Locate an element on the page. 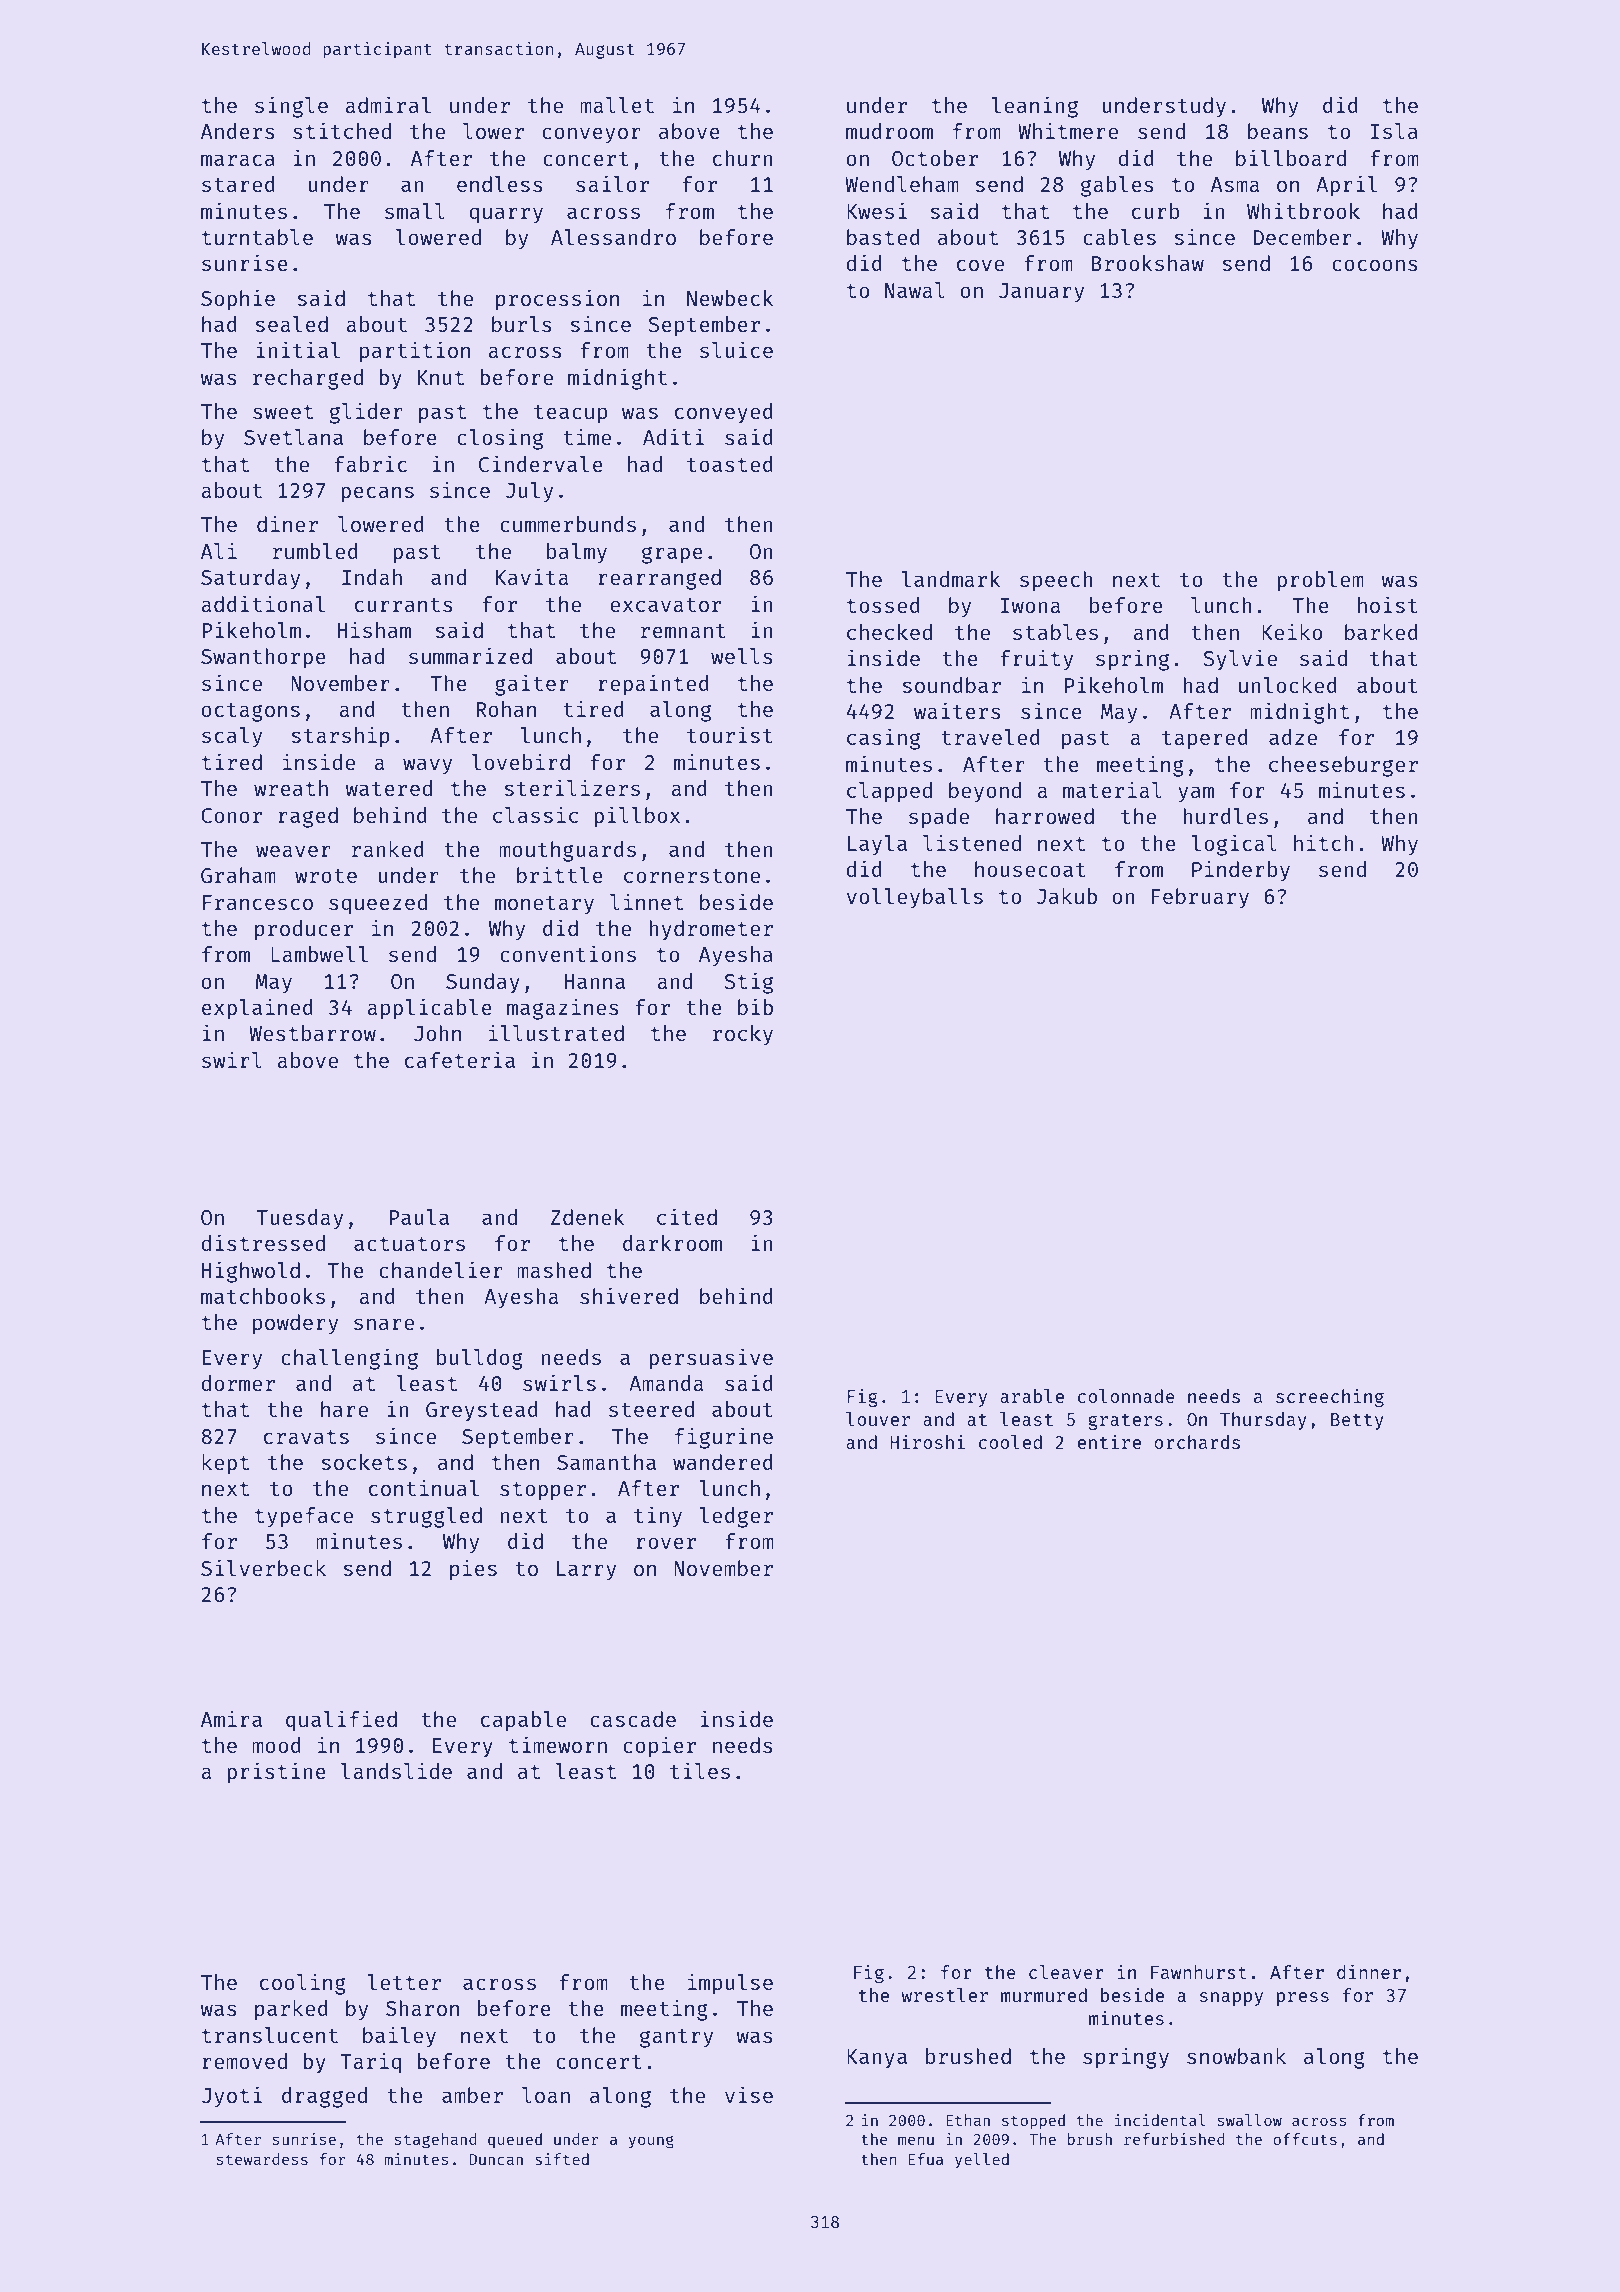  louver is located at coordinates (878, 1419).
